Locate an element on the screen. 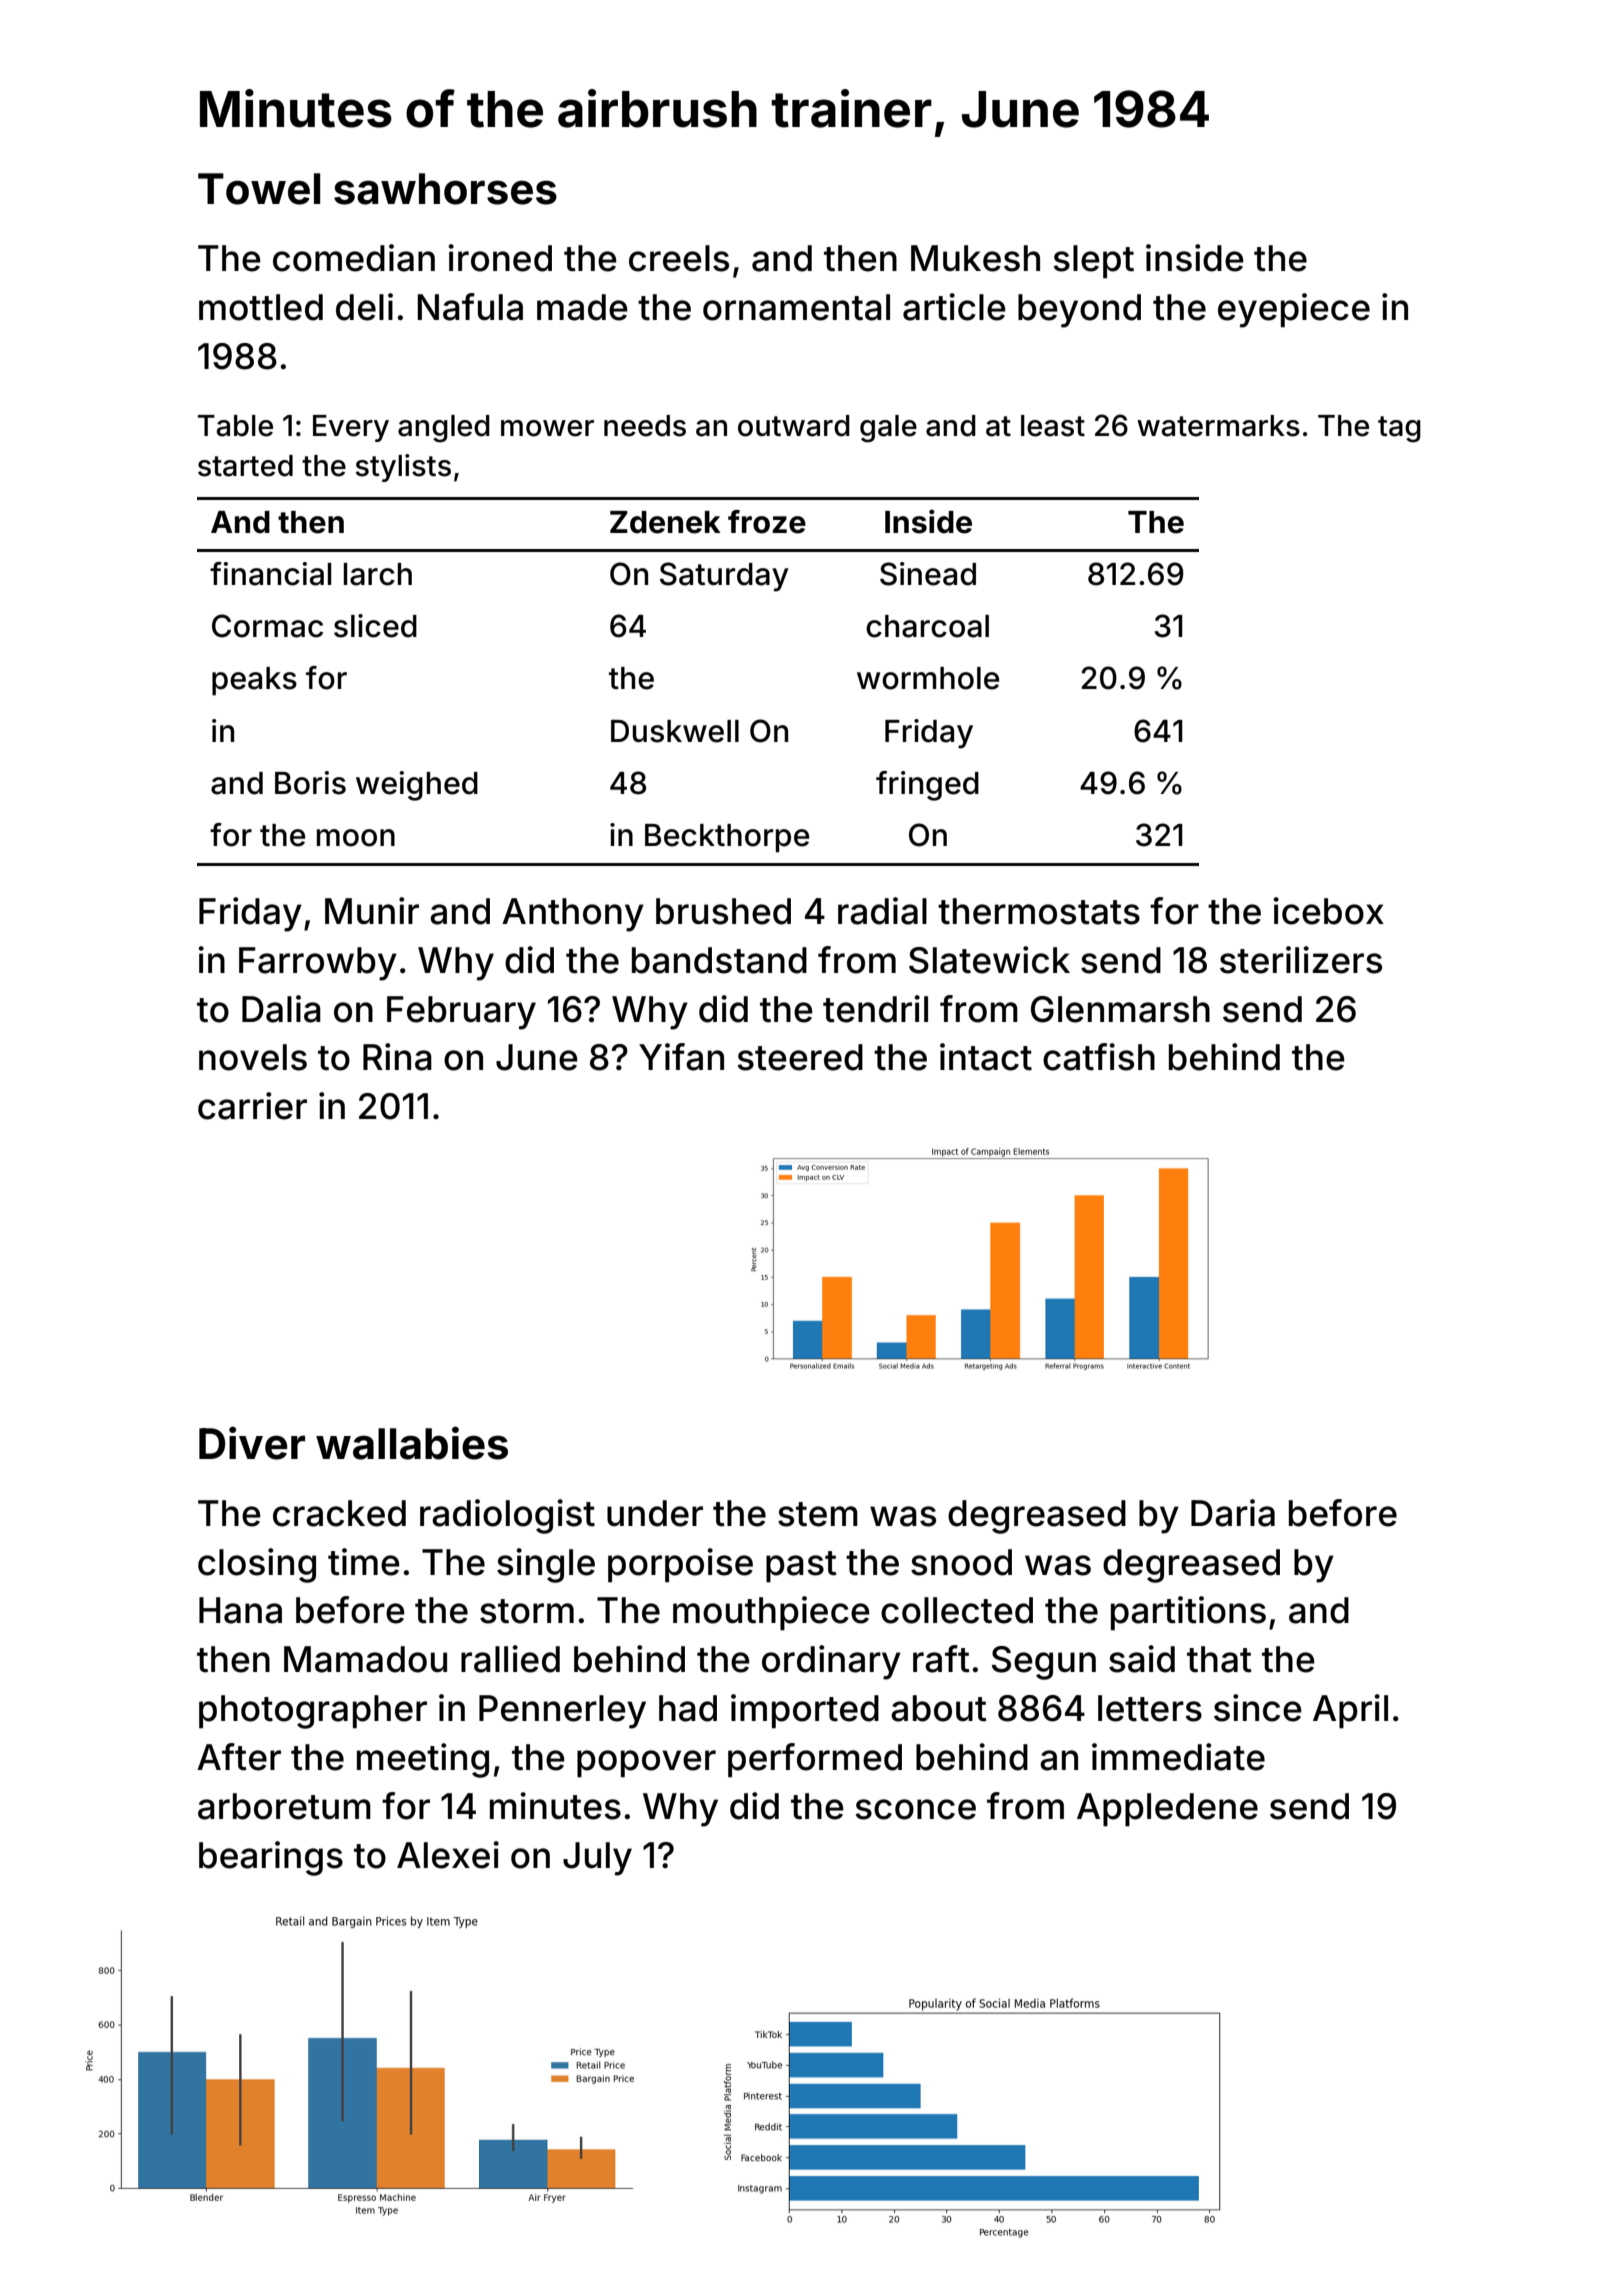 Image resolution: width=1620 pixels, height=2292 pixels. Mamadou is located at coordinates (365, 1659).
